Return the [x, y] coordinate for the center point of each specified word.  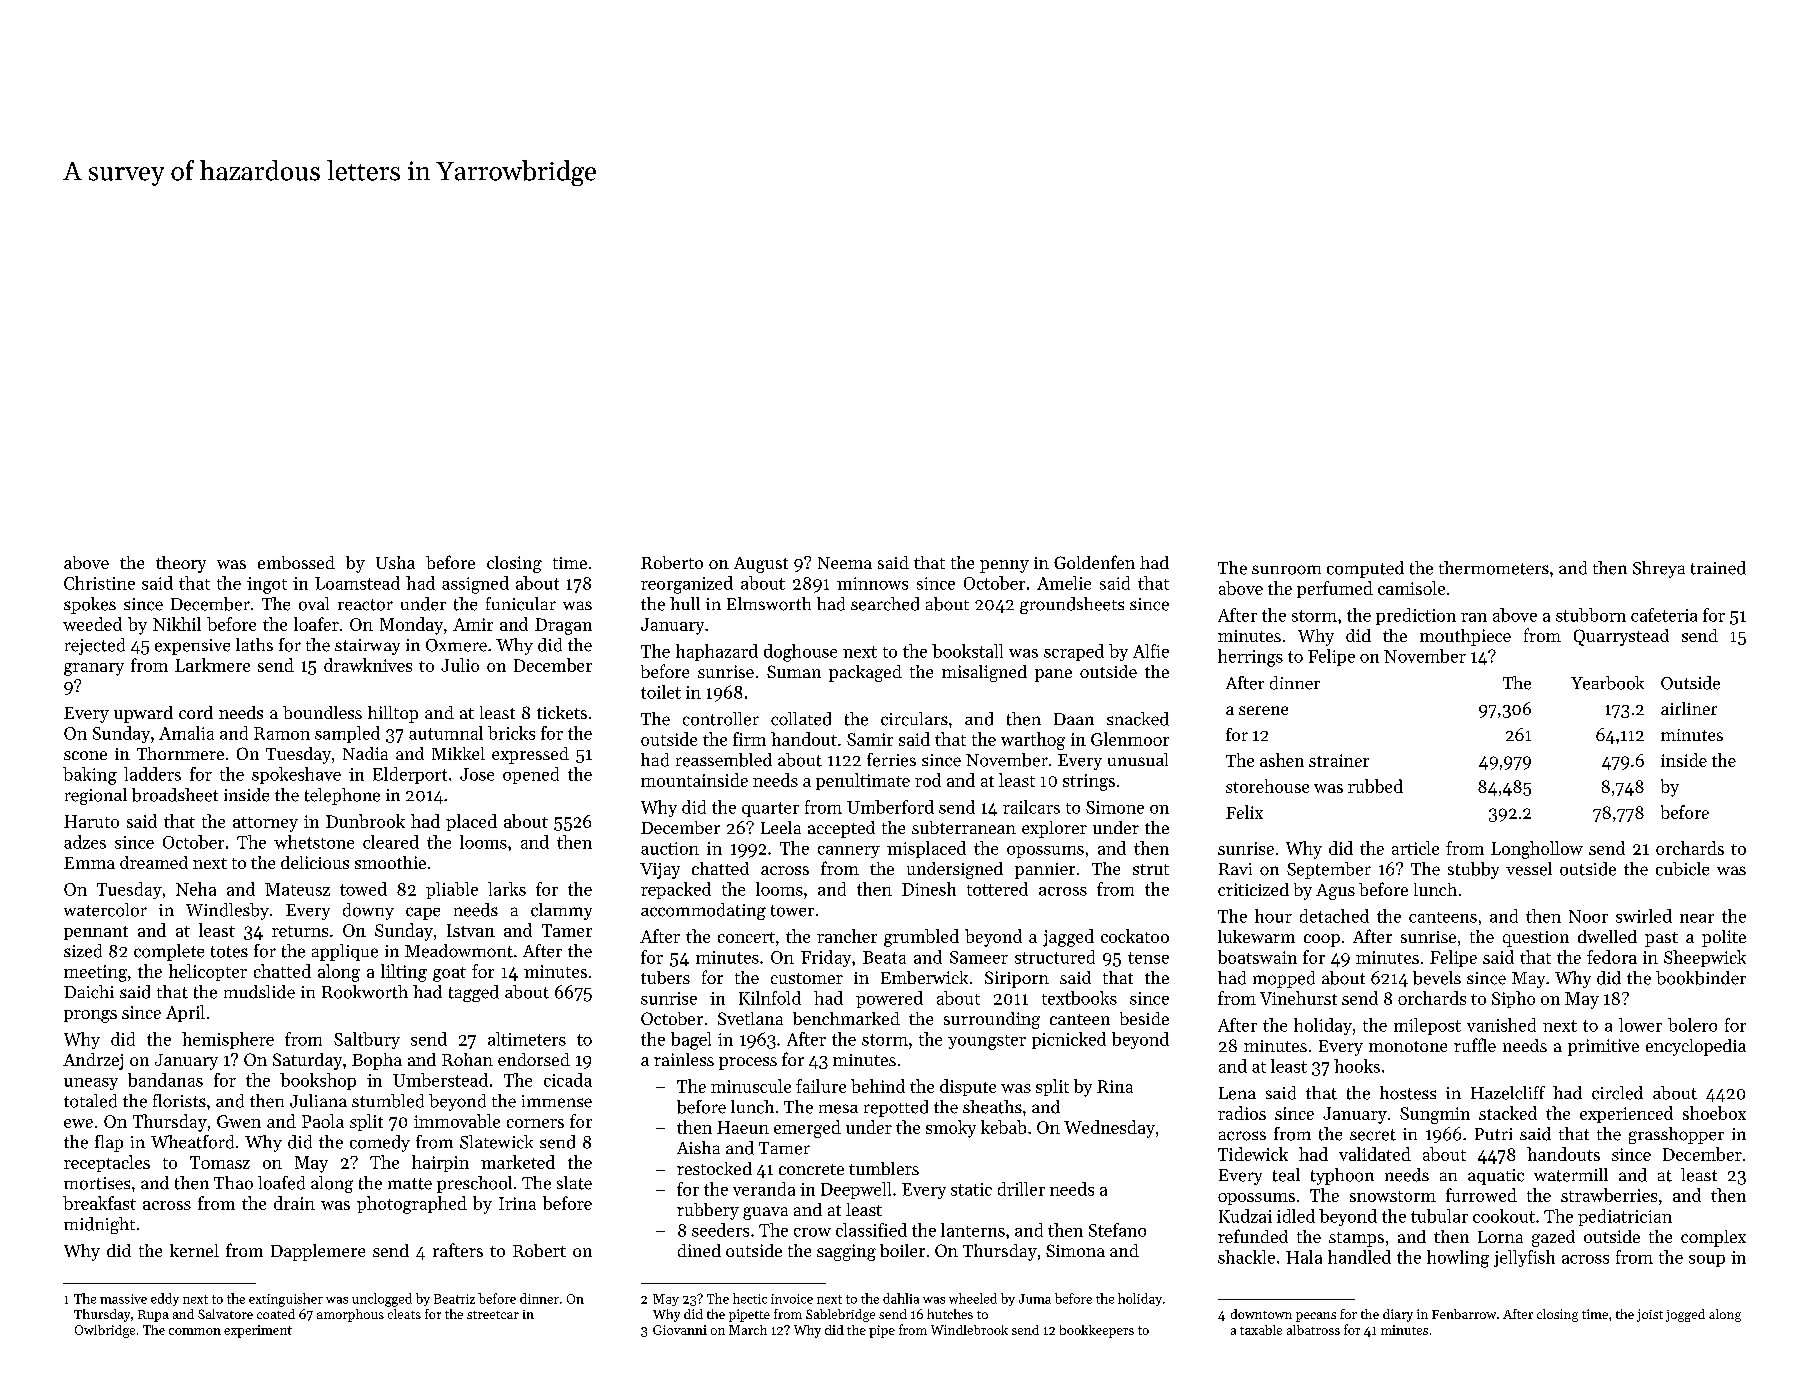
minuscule [751, 1086]
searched [885, 604]
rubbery [708, 1211]
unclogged [382, 1300]
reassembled [724, 760]
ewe [78, 1123]
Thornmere [180, 753]
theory [181, 564]
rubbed [1375, 786]
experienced [1626, 1114]
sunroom [1286, 570]
